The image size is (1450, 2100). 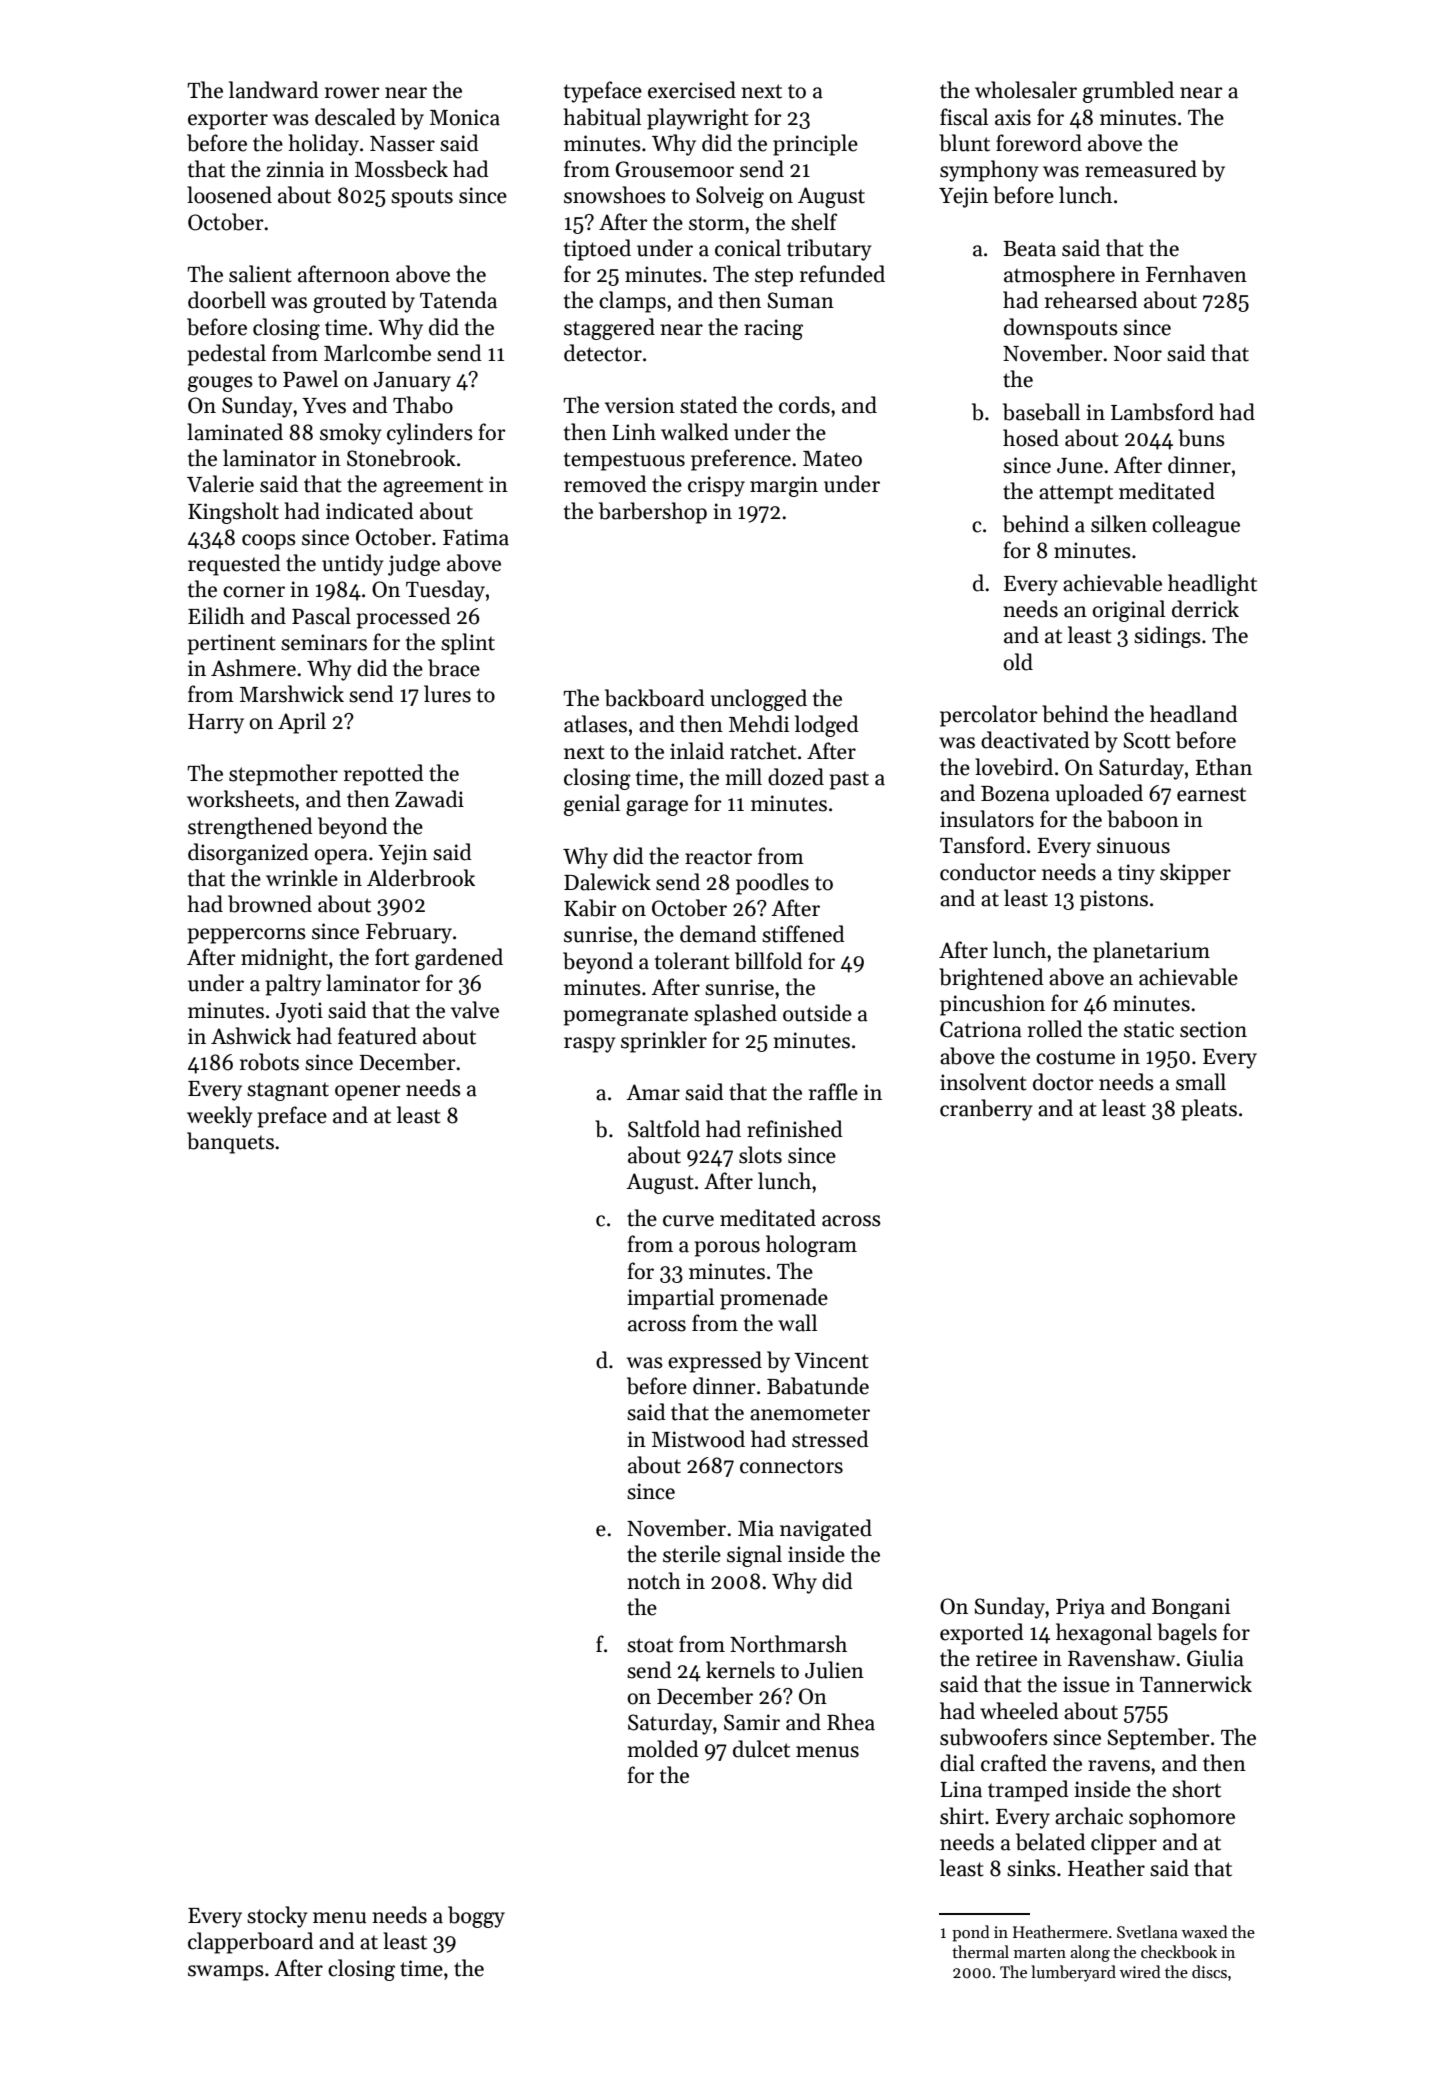 I want to click on swamps, so click(x=226, y=1973).
